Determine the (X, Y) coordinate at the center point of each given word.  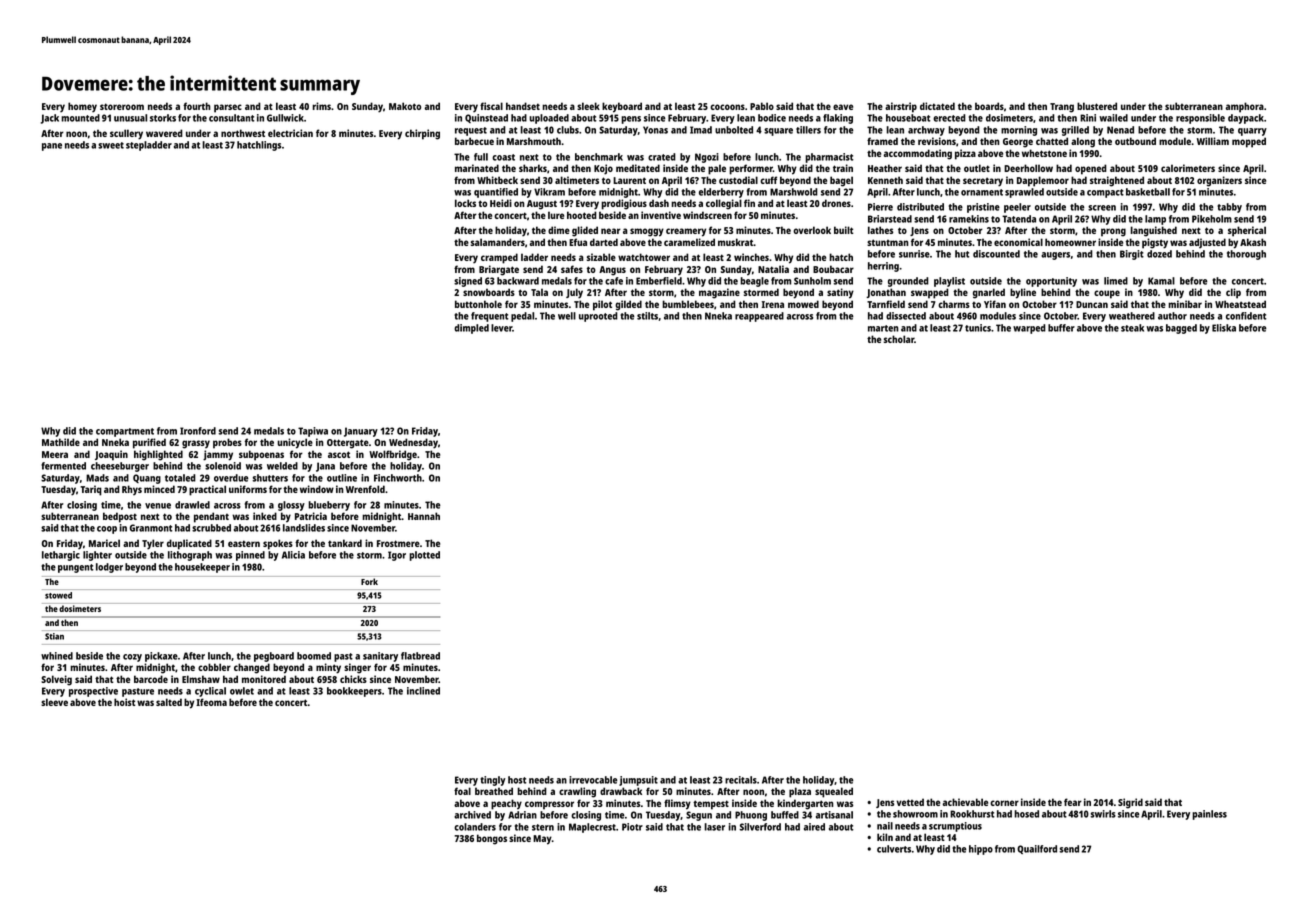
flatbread (420, 656)
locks (465, 203)
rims (321, 106)
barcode (151, 679)
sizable (601, 257)
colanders (475, 827)
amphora (1245, 107)
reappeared (759, 317)
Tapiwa (313, 432)
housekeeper (202, 568)
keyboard (622, 107)
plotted (424, 556)
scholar (899, 339)
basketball (1148, 192)
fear (1073, 802)
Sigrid (1130, 803)
